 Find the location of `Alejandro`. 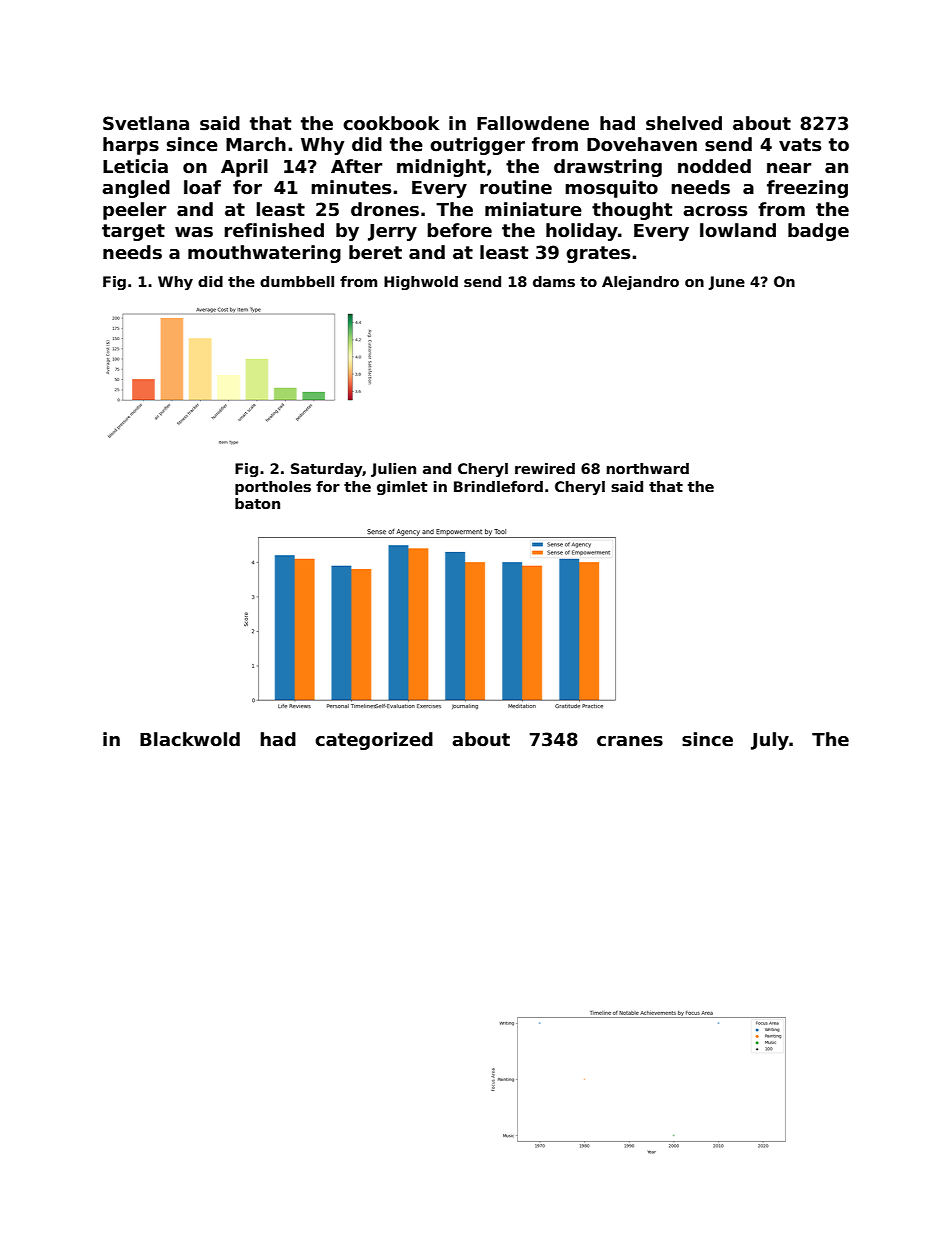

Alejandro is located at coordinates (640, 283).
